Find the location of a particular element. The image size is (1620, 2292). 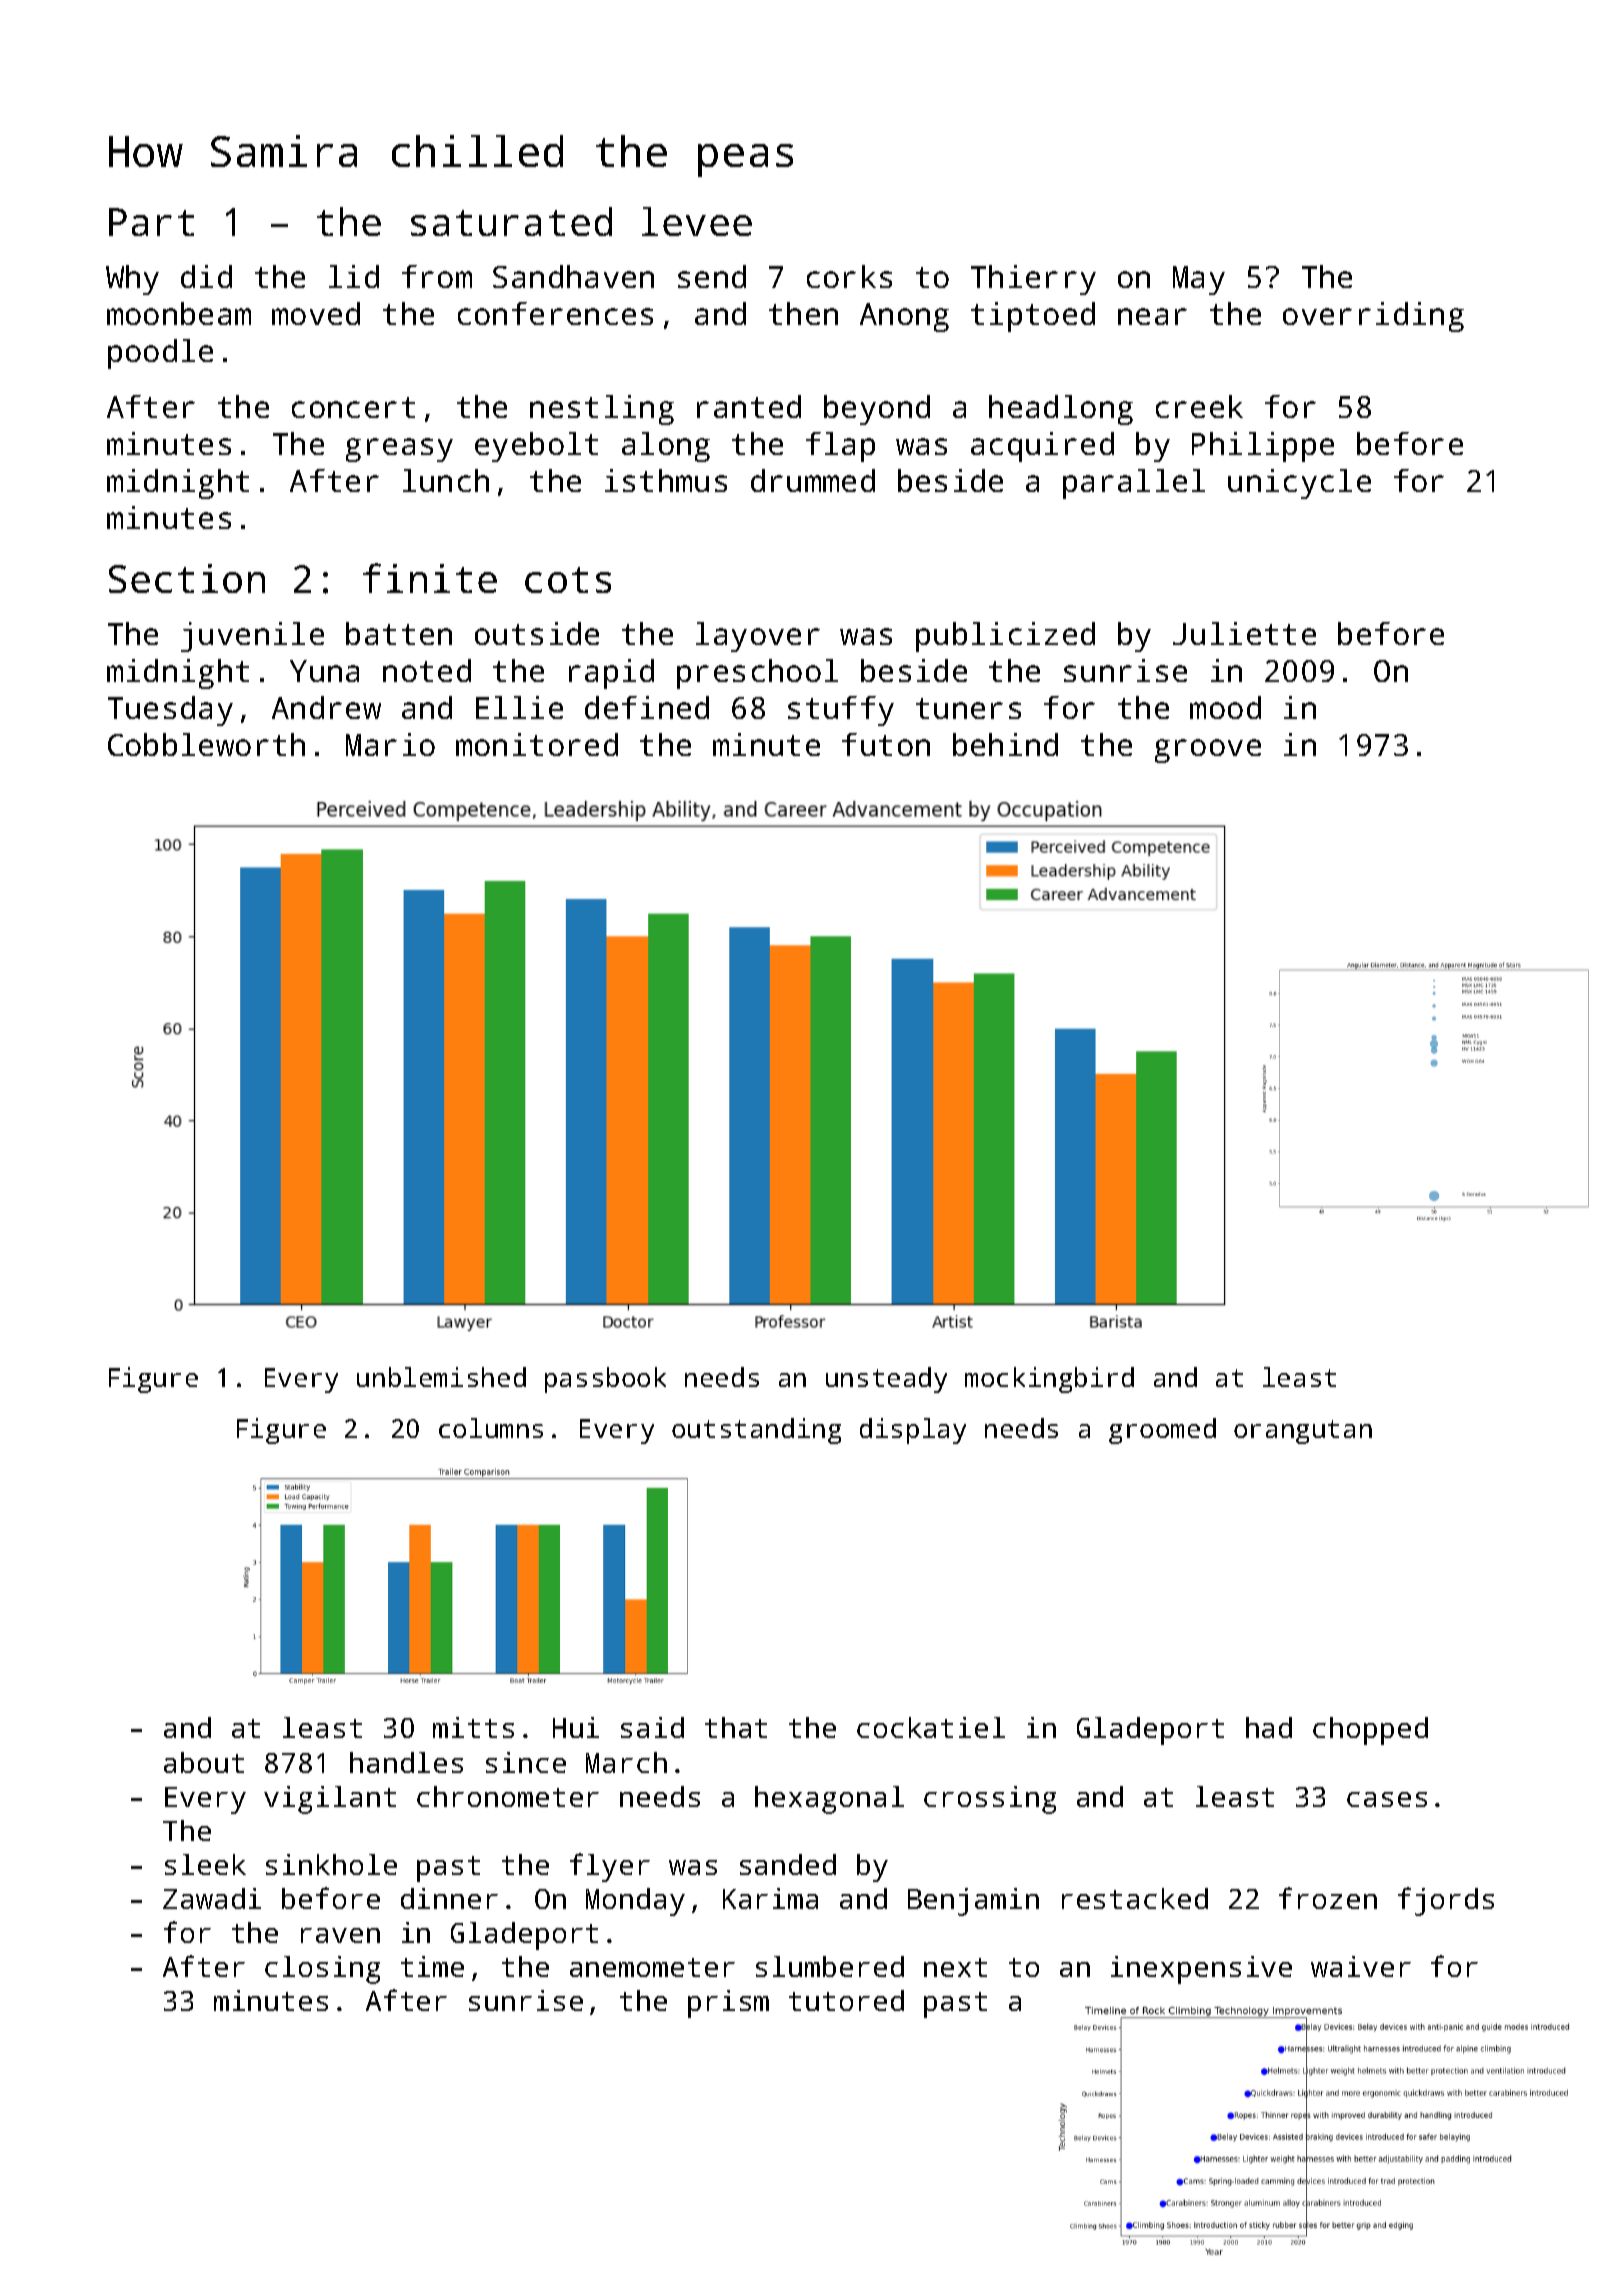

mood is located at coordinates (1225, 707).
